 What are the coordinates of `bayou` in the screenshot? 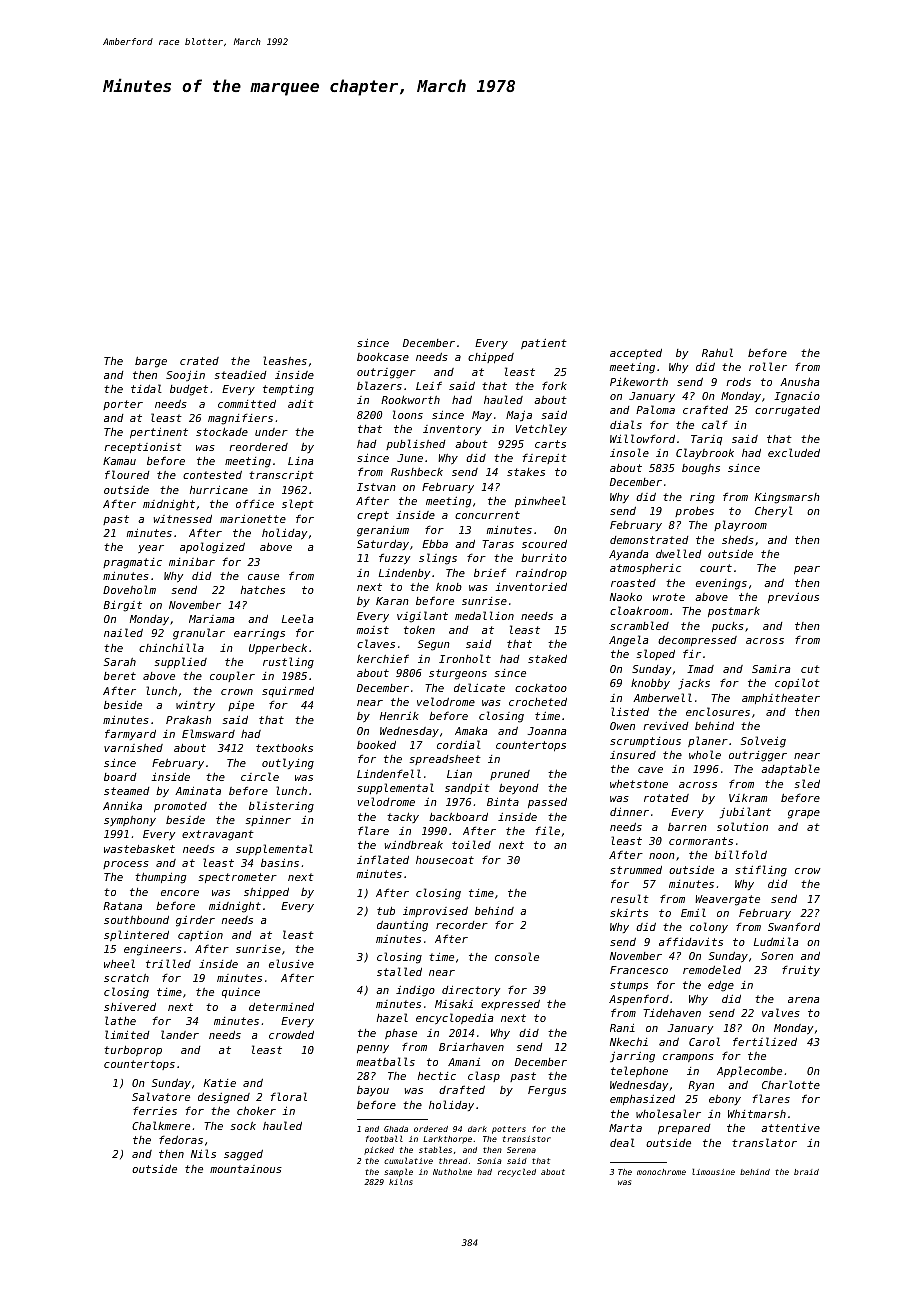 It's located at (373, 1091).
